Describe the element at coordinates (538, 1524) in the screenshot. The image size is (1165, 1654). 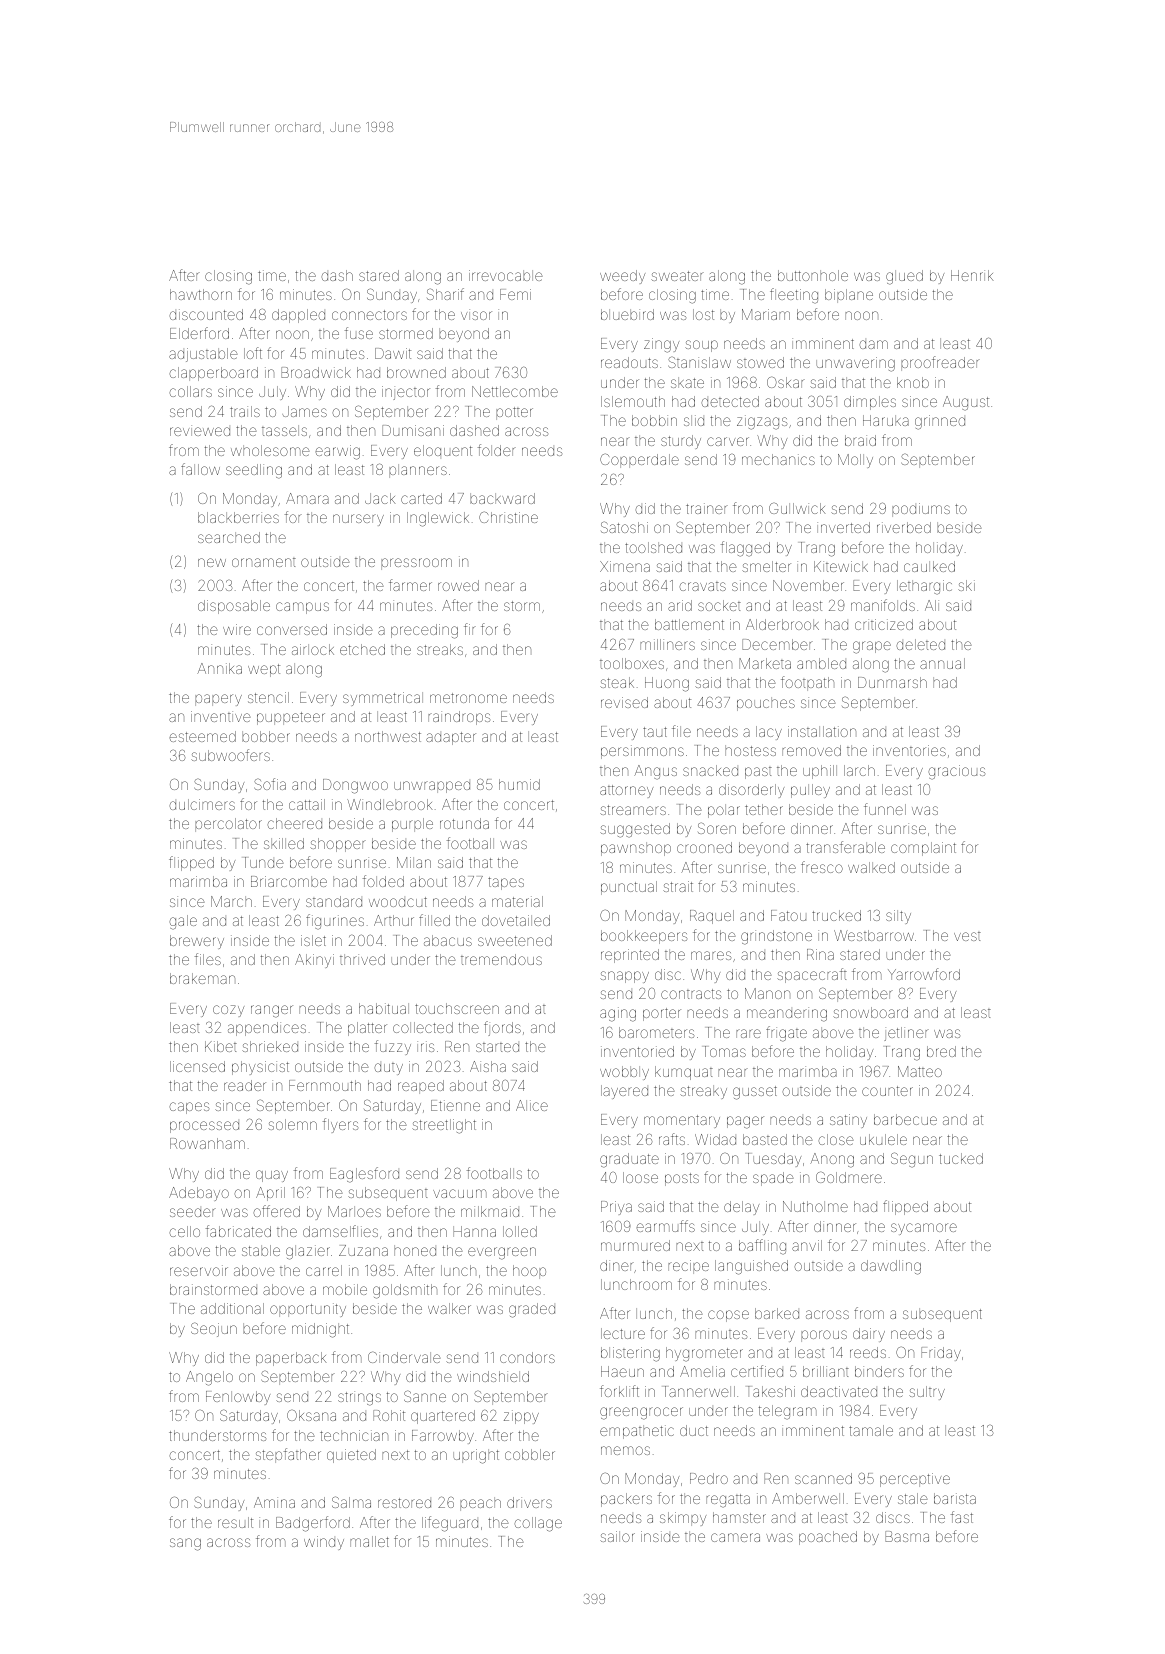
I see `collage` at that location.
